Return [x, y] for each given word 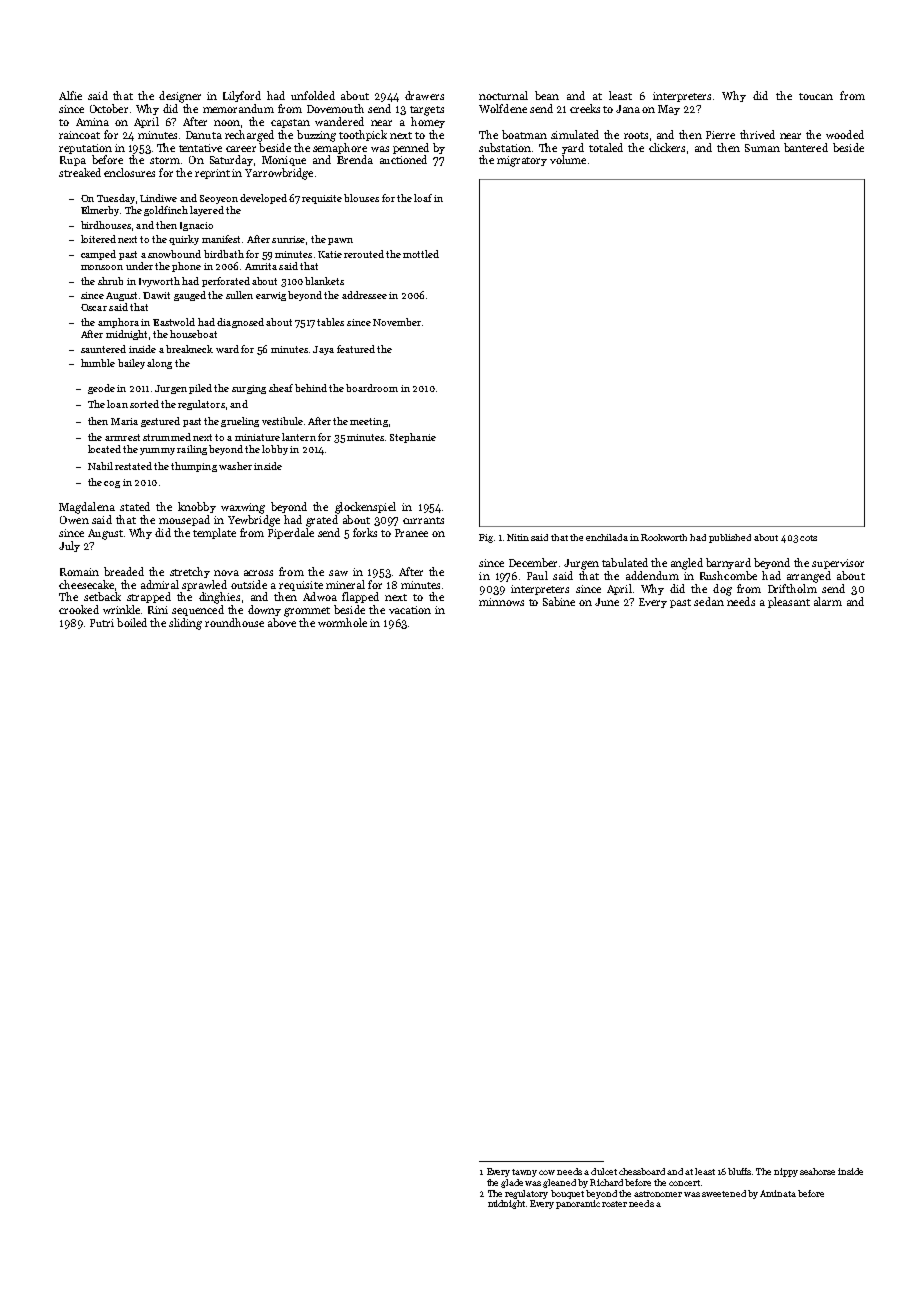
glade [512, 1183]
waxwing [243, 508]
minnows [501, 602]
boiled [132, 622]
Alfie [70, 95]
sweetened [724, 1193]
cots [808, 538]
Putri [102, 623]
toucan [816, 96]
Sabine [559, 601]
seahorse [817, 1171]
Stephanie [413, 438]
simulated [575, 134]
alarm [828, 601]
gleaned [559, 1183]
